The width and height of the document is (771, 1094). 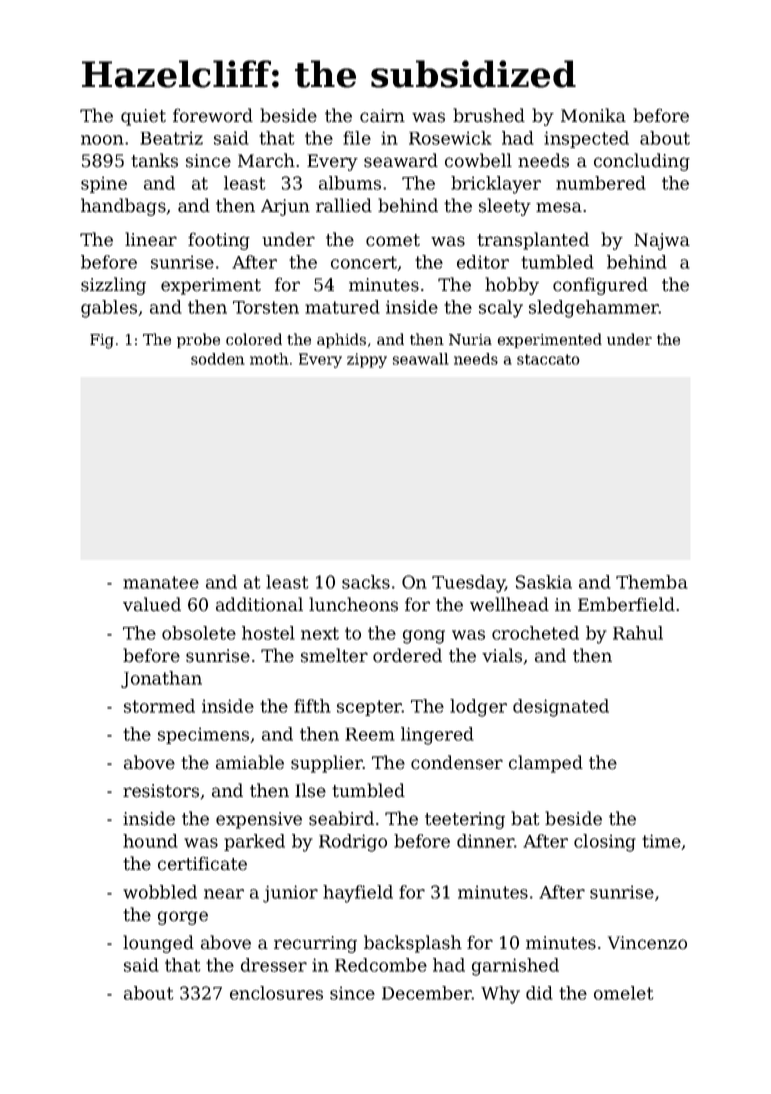 I want to click on albums, so click(x=350, y=183).
